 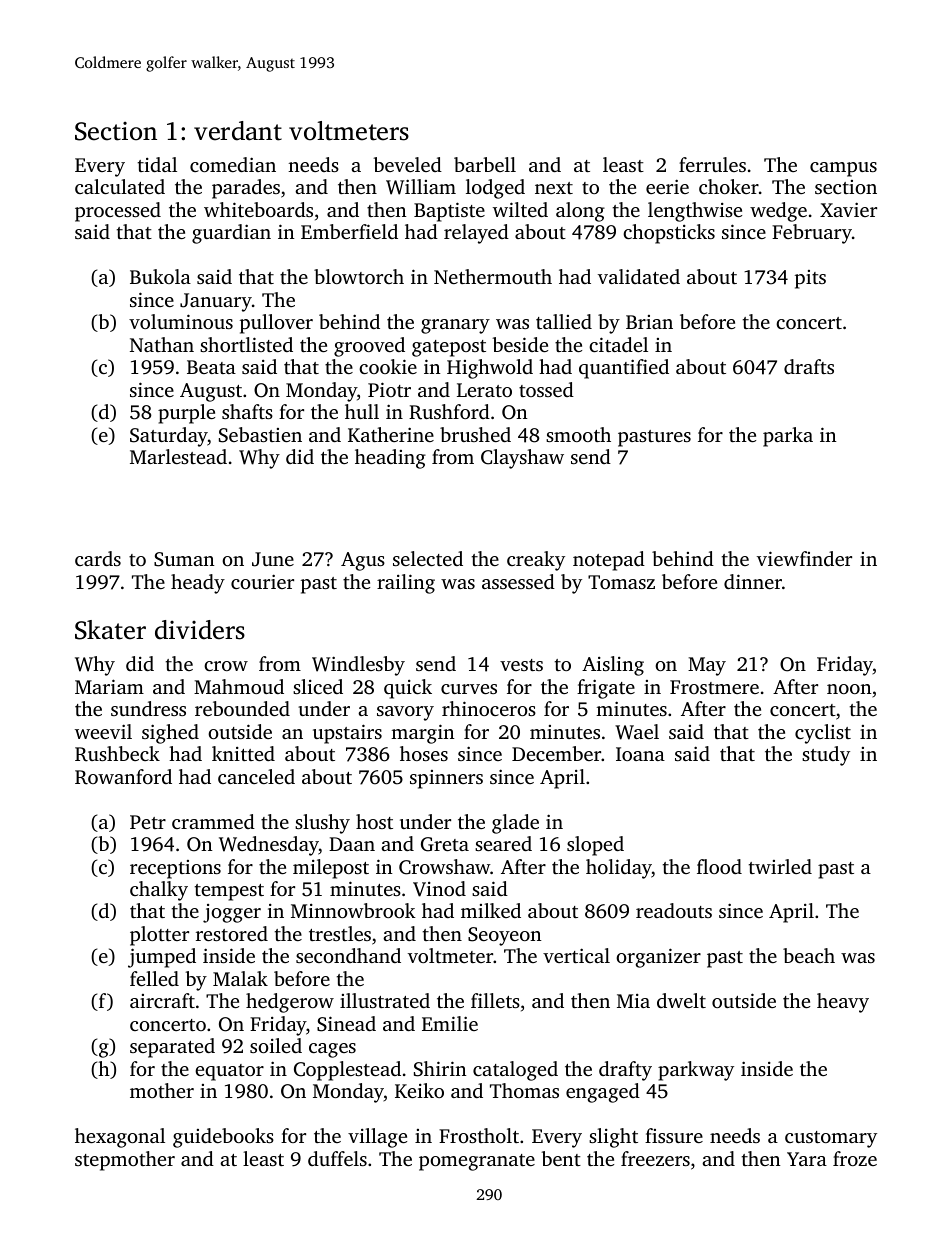 I want to click on processed, so click(x=118, y=212).
